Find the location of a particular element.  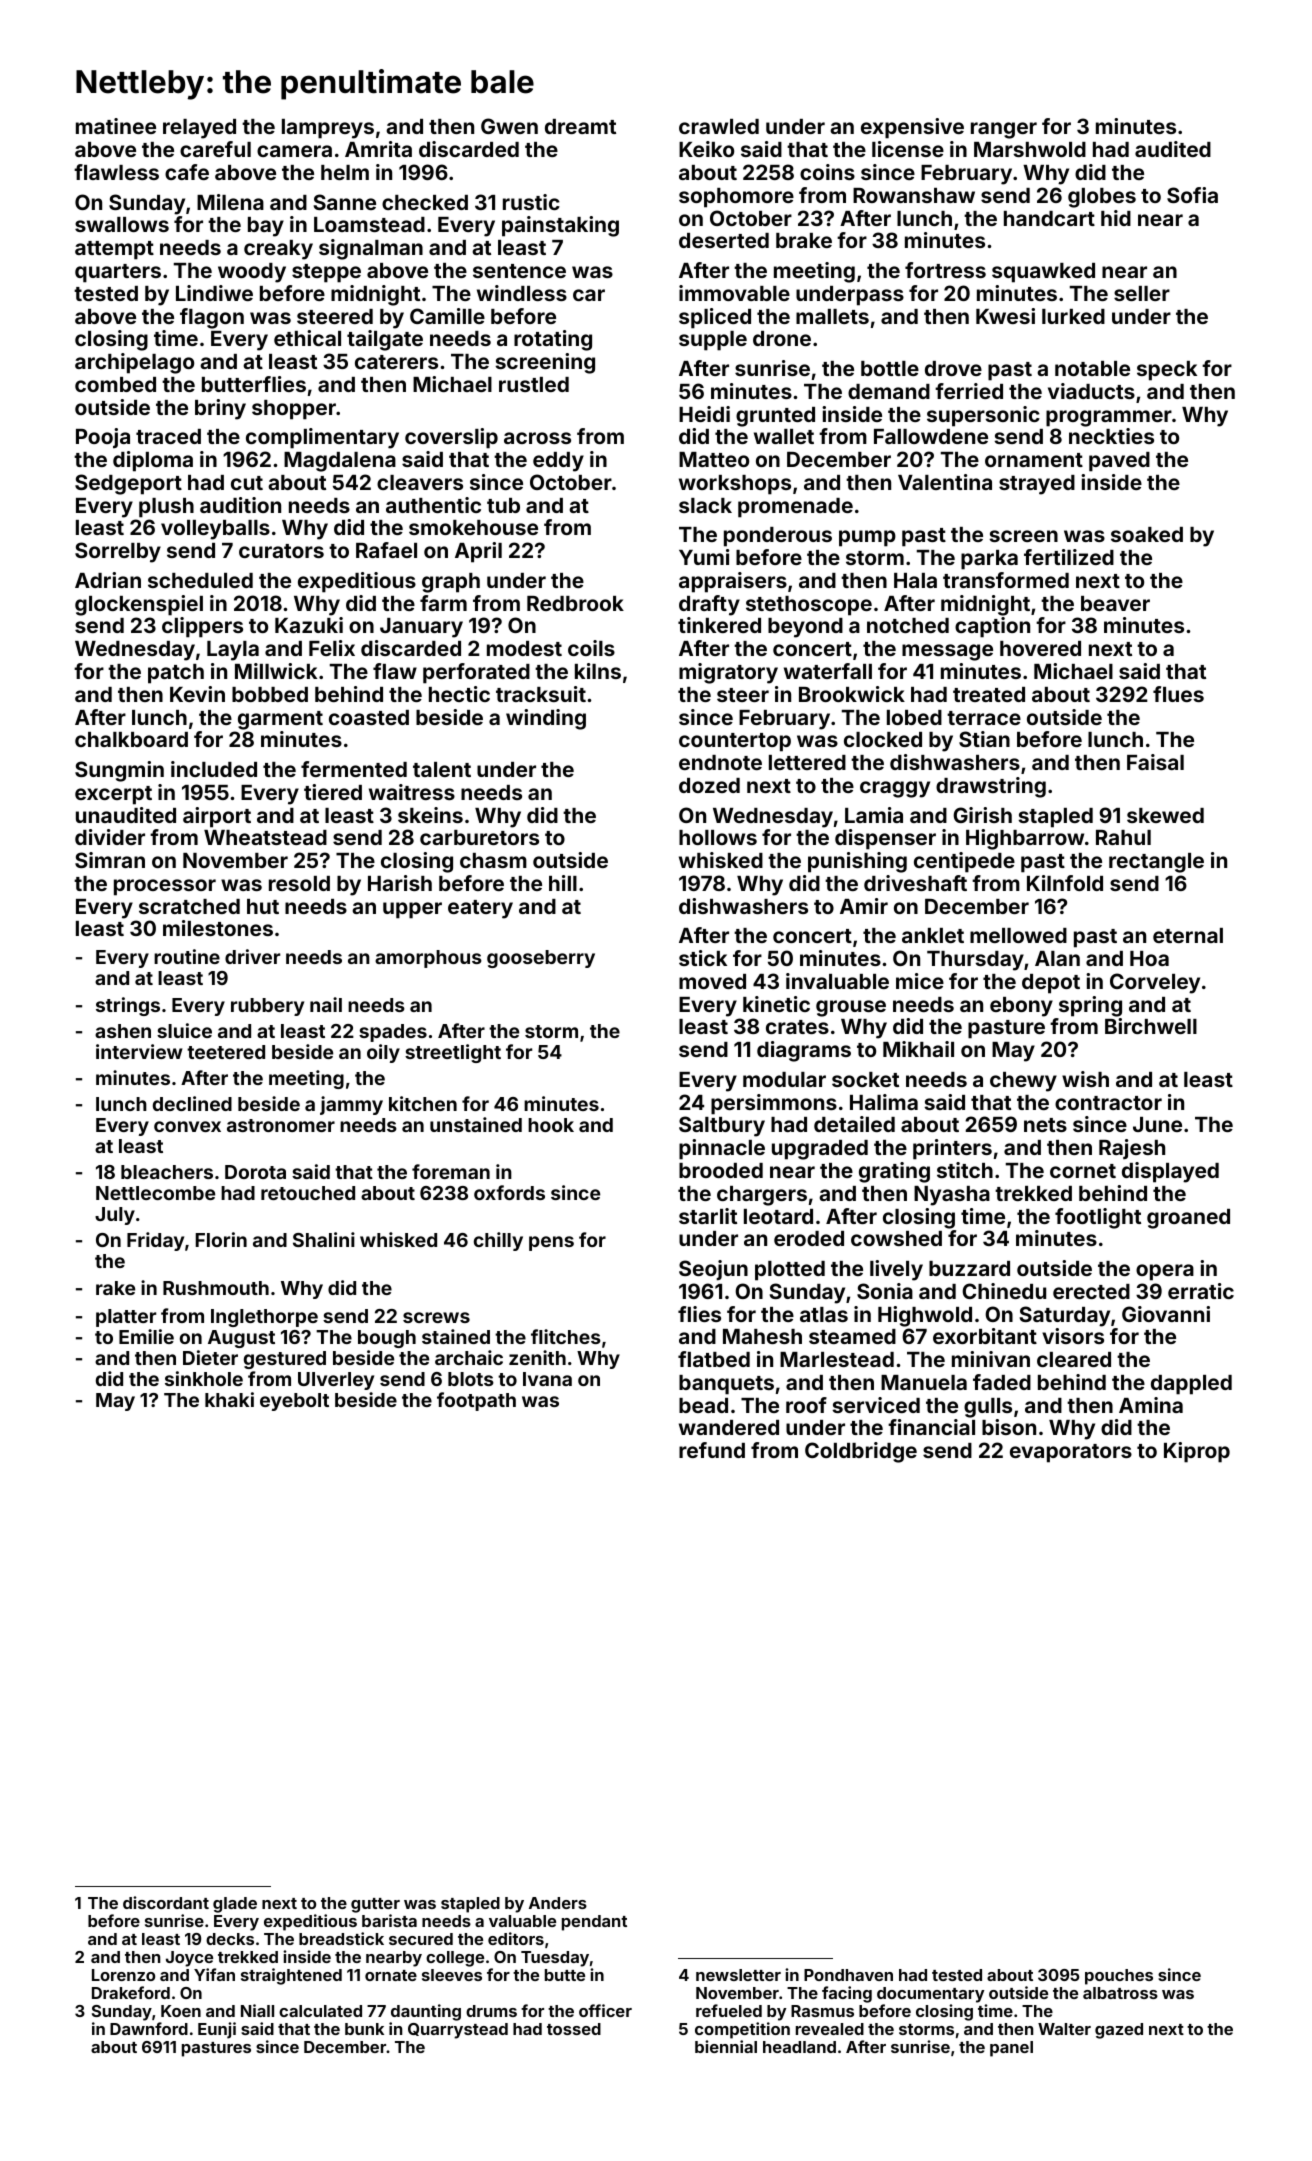

footpath is located at coordinates (476, 1401).
